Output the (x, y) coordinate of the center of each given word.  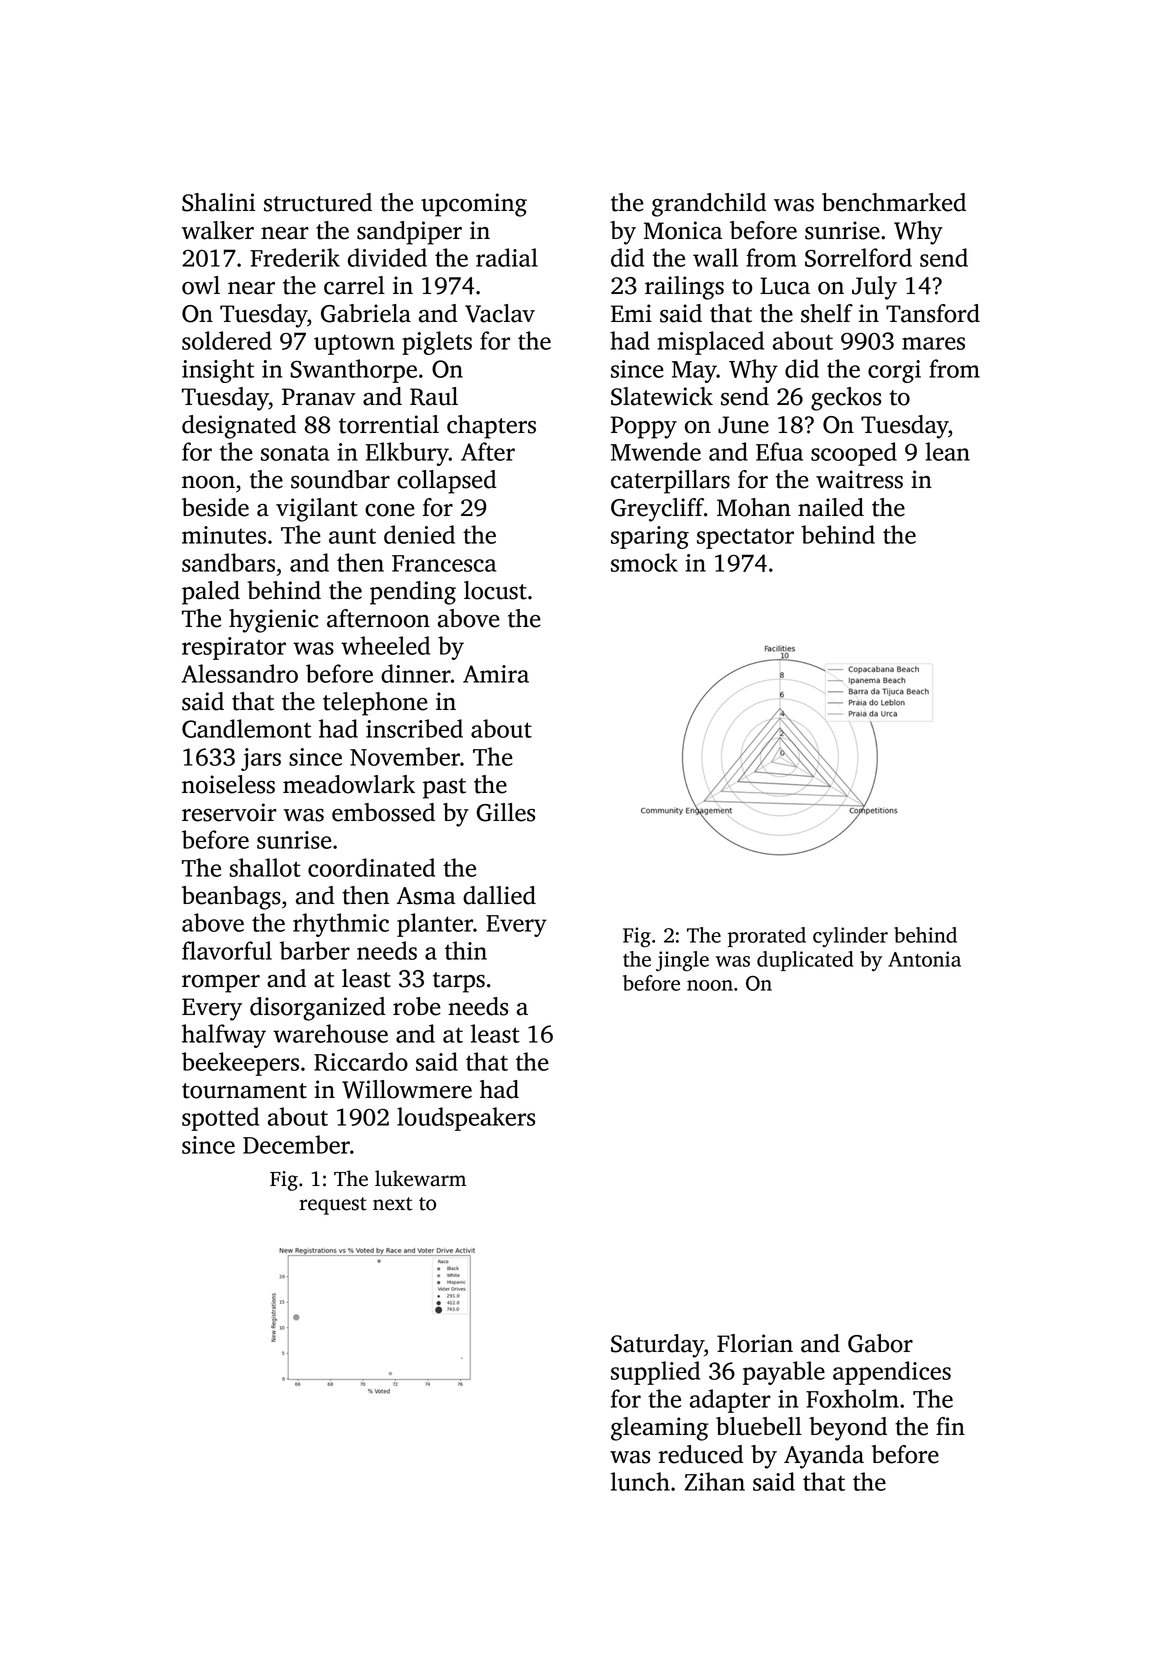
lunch (640, 1481)
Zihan (715, 1481)
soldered (227, 340)
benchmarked (894, 202)
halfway (224, 1036)
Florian (755, 1343)
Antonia (924, 959)
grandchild (709, 205)
